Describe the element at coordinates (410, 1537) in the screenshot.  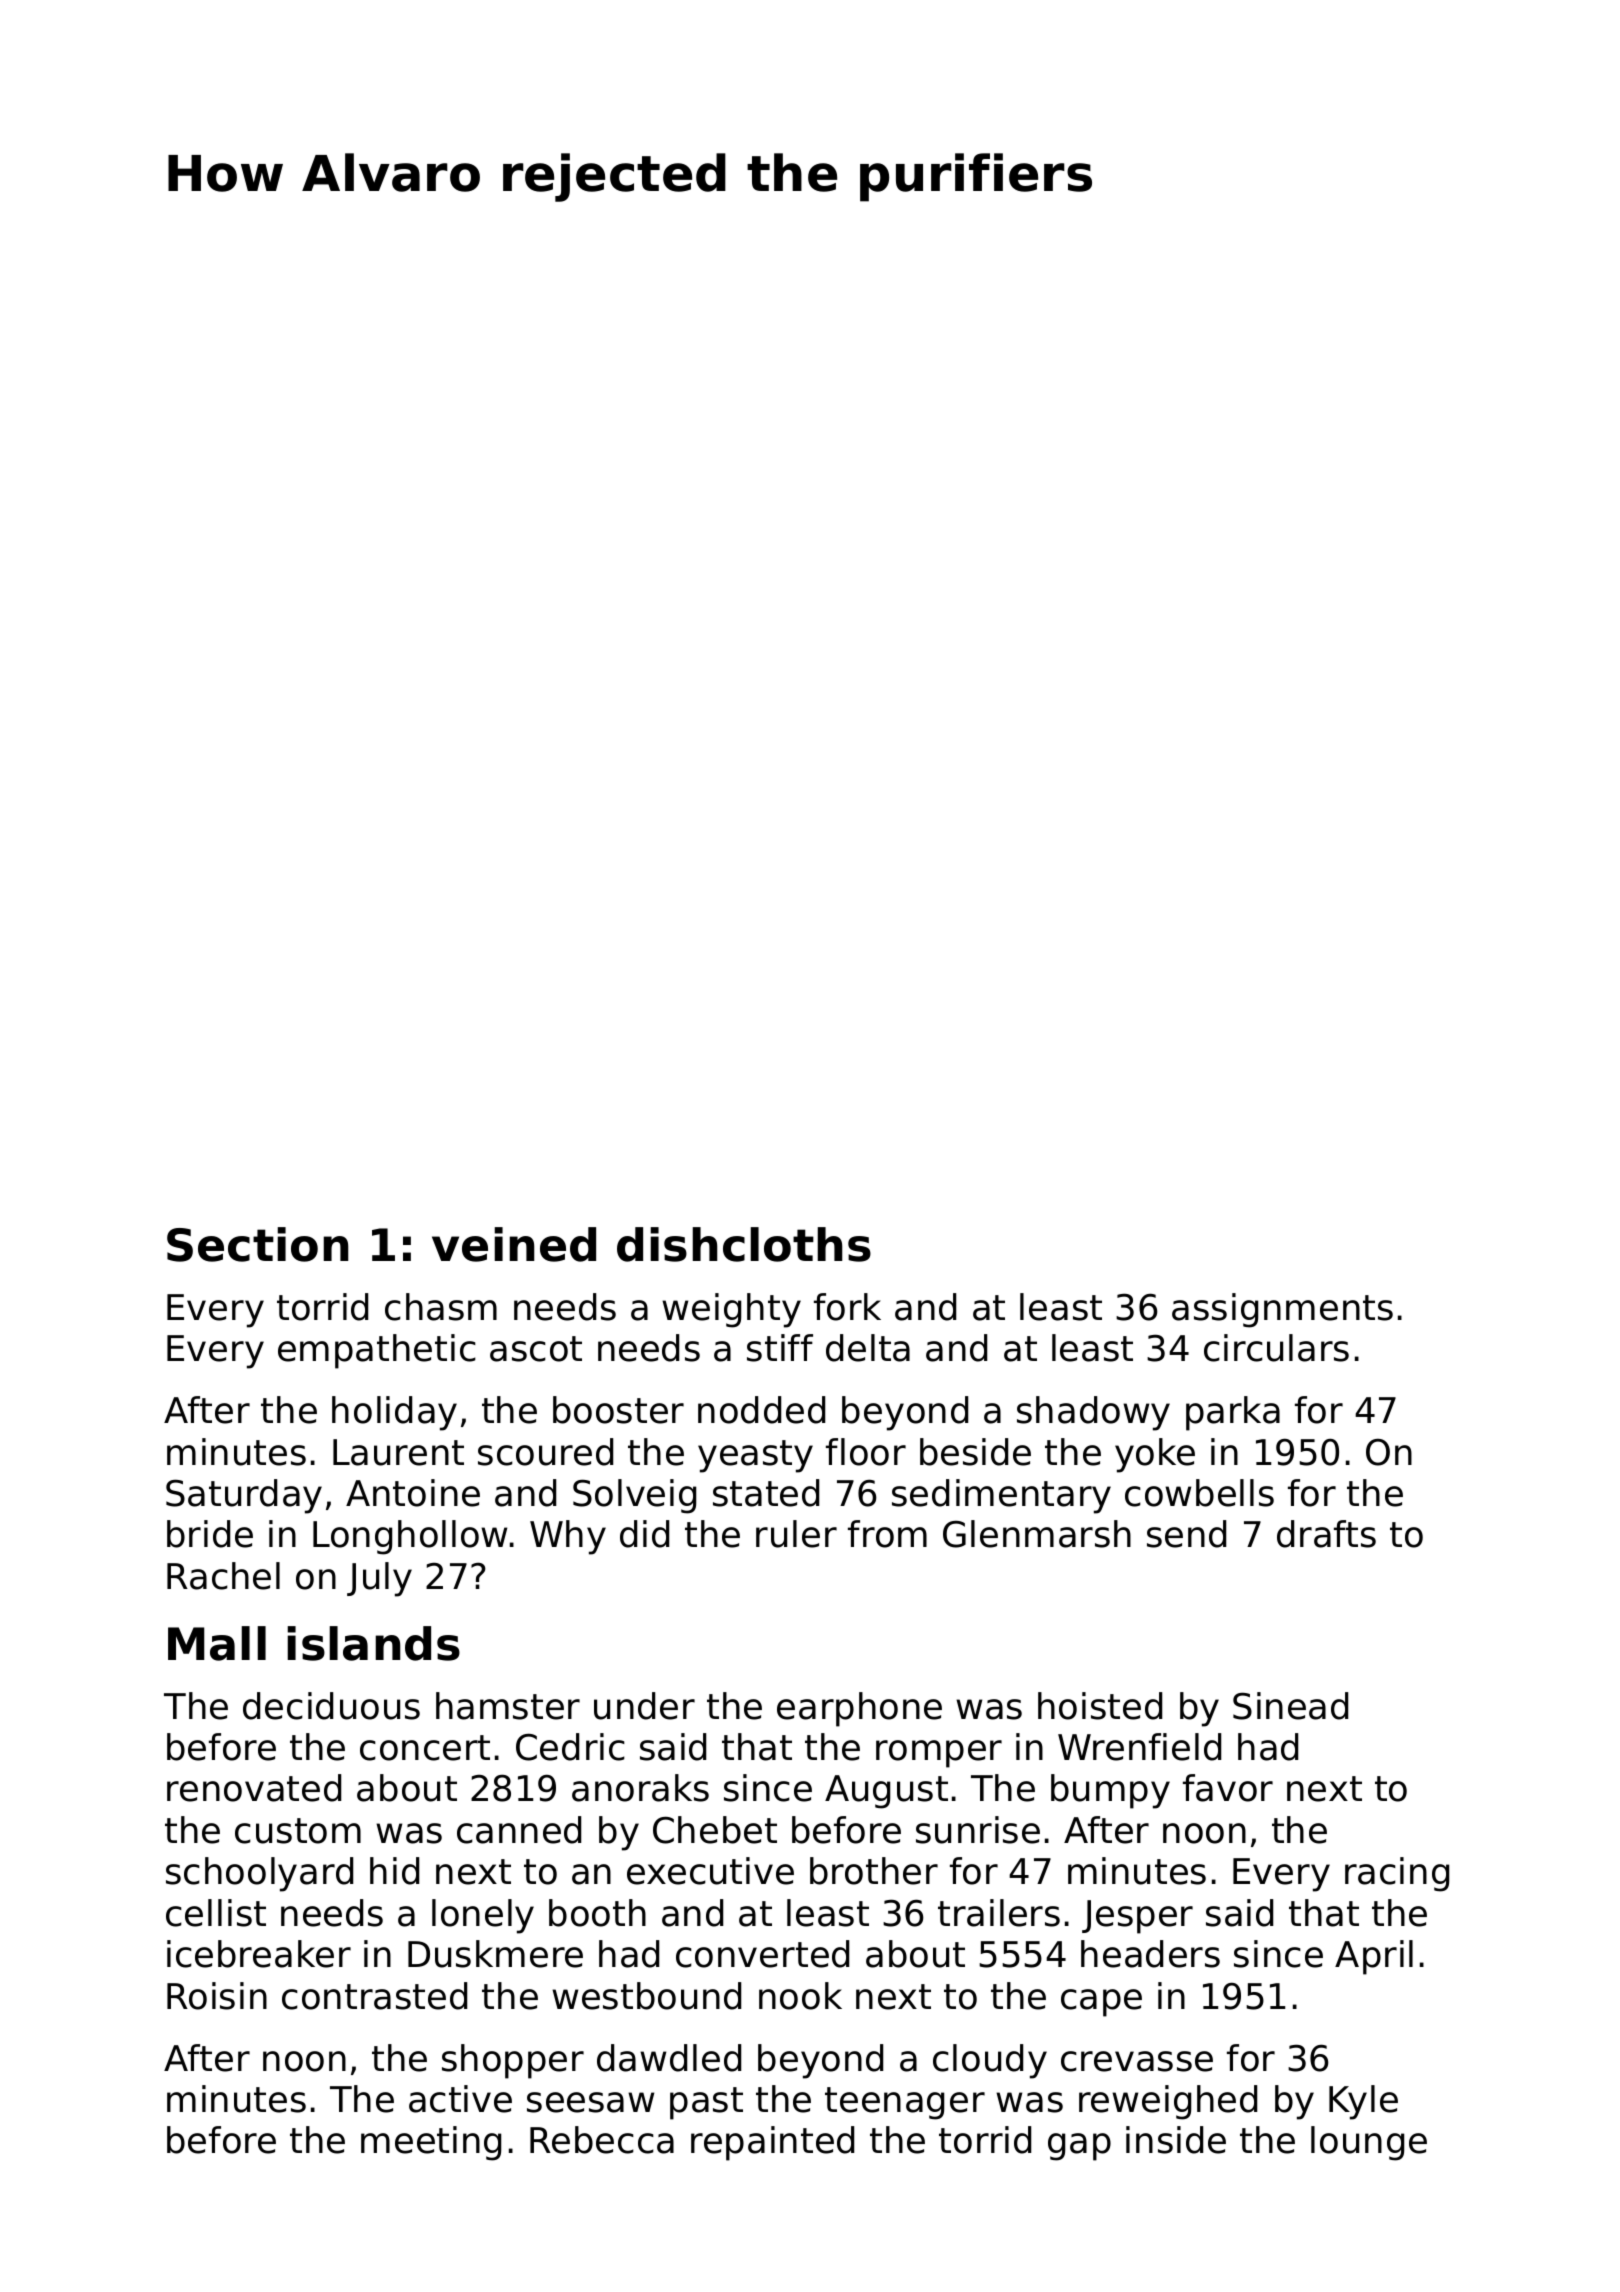
I see `Longhollow` at that location.
